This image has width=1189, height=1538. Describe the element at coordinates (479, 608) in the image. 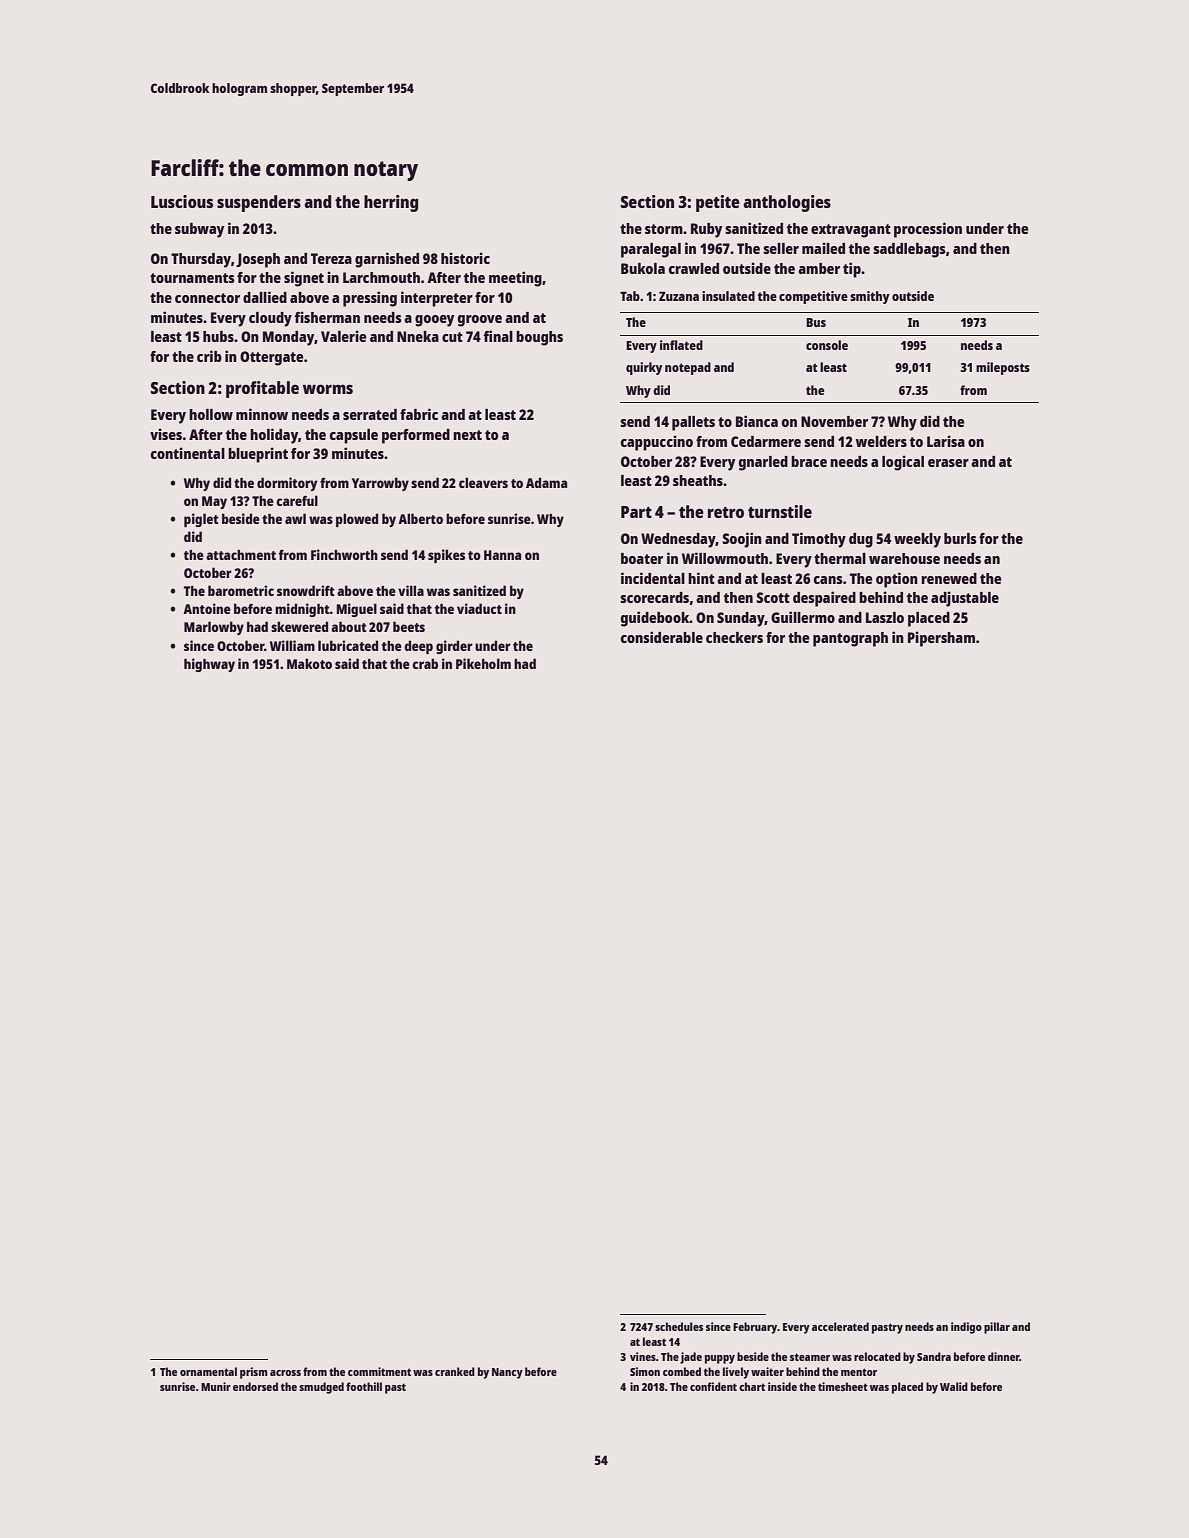

I see `viaduct` at that location.
